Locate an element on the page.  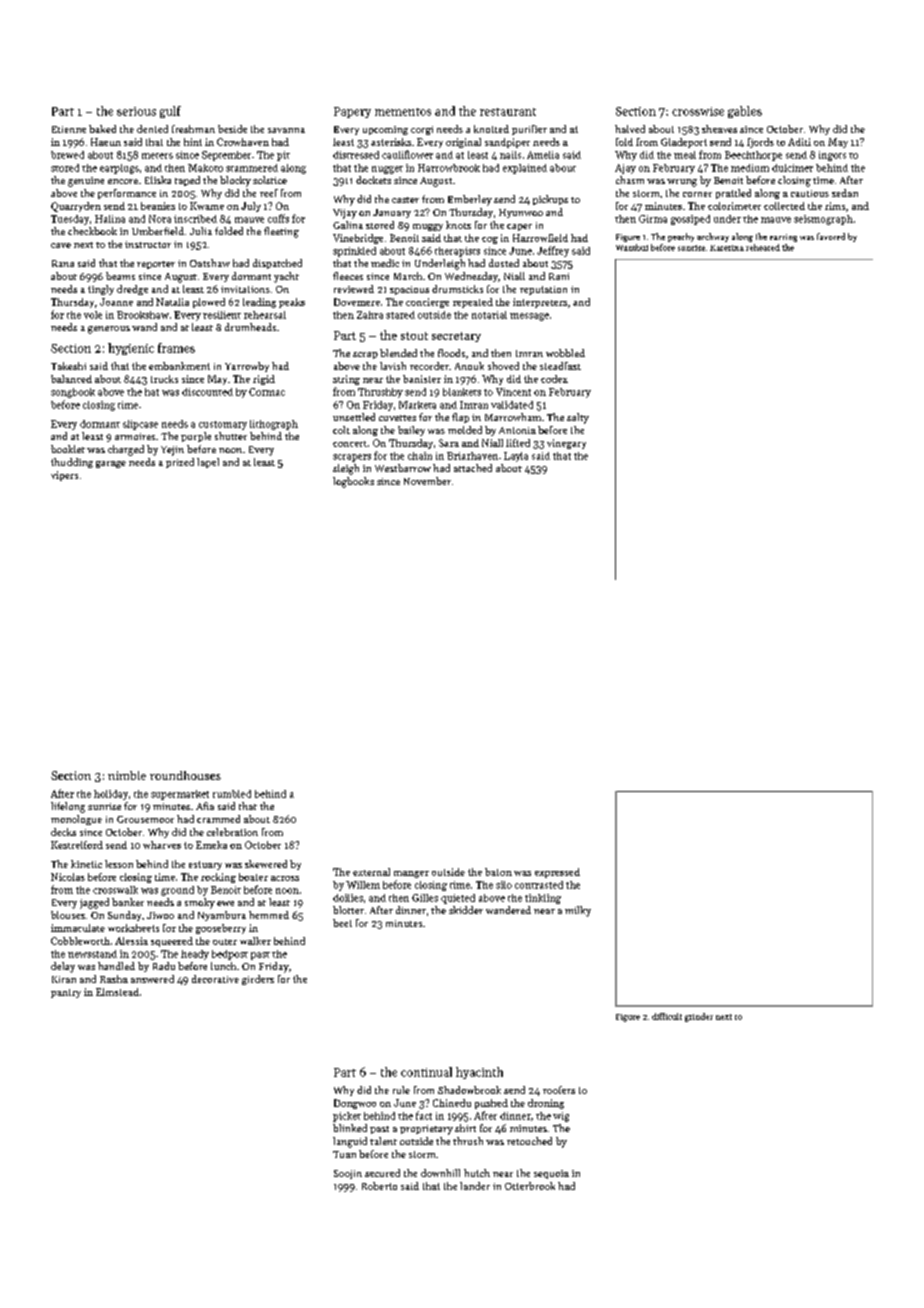
grinder is located at coordinates (699, 1017).
